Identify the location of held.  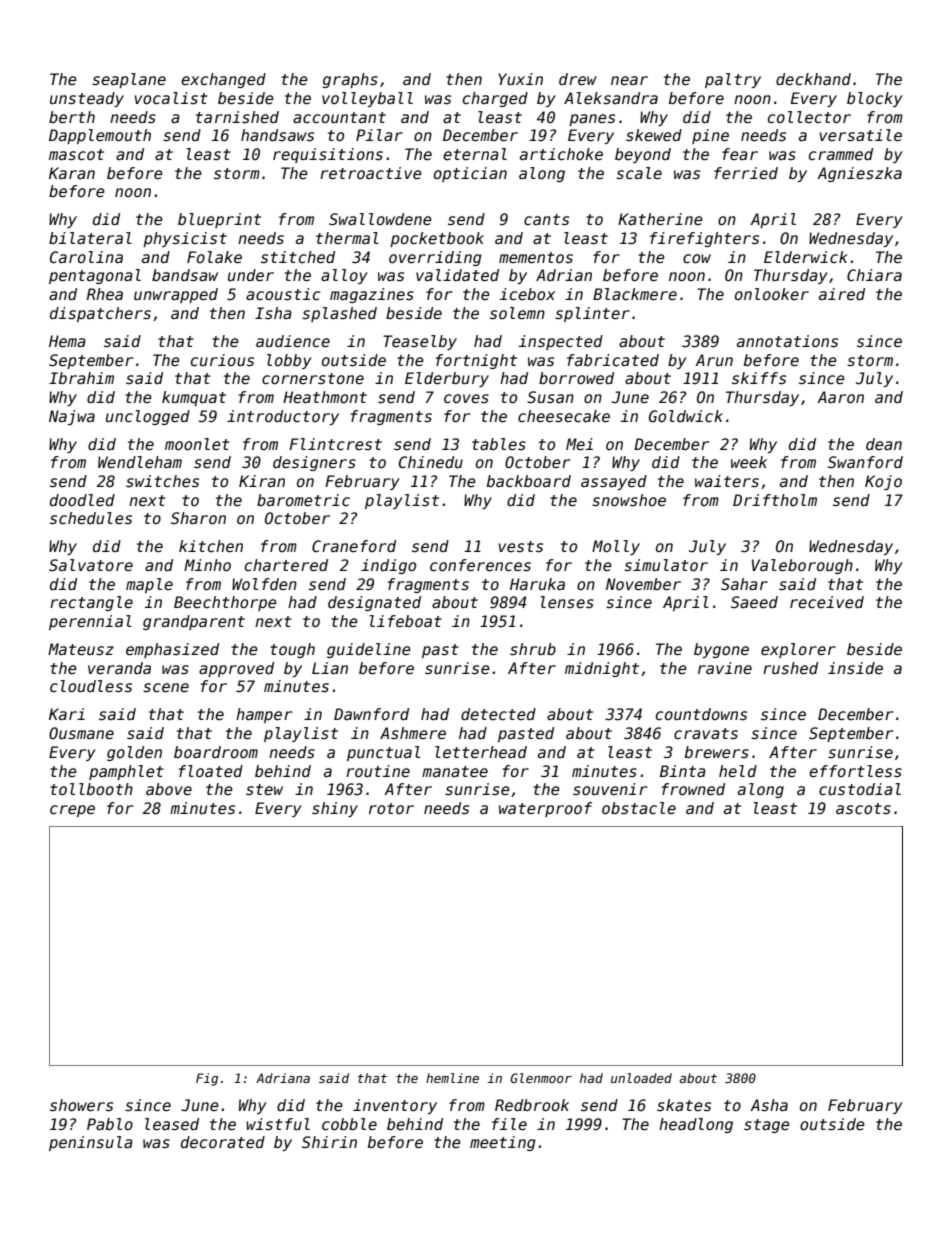
(738, 771).
